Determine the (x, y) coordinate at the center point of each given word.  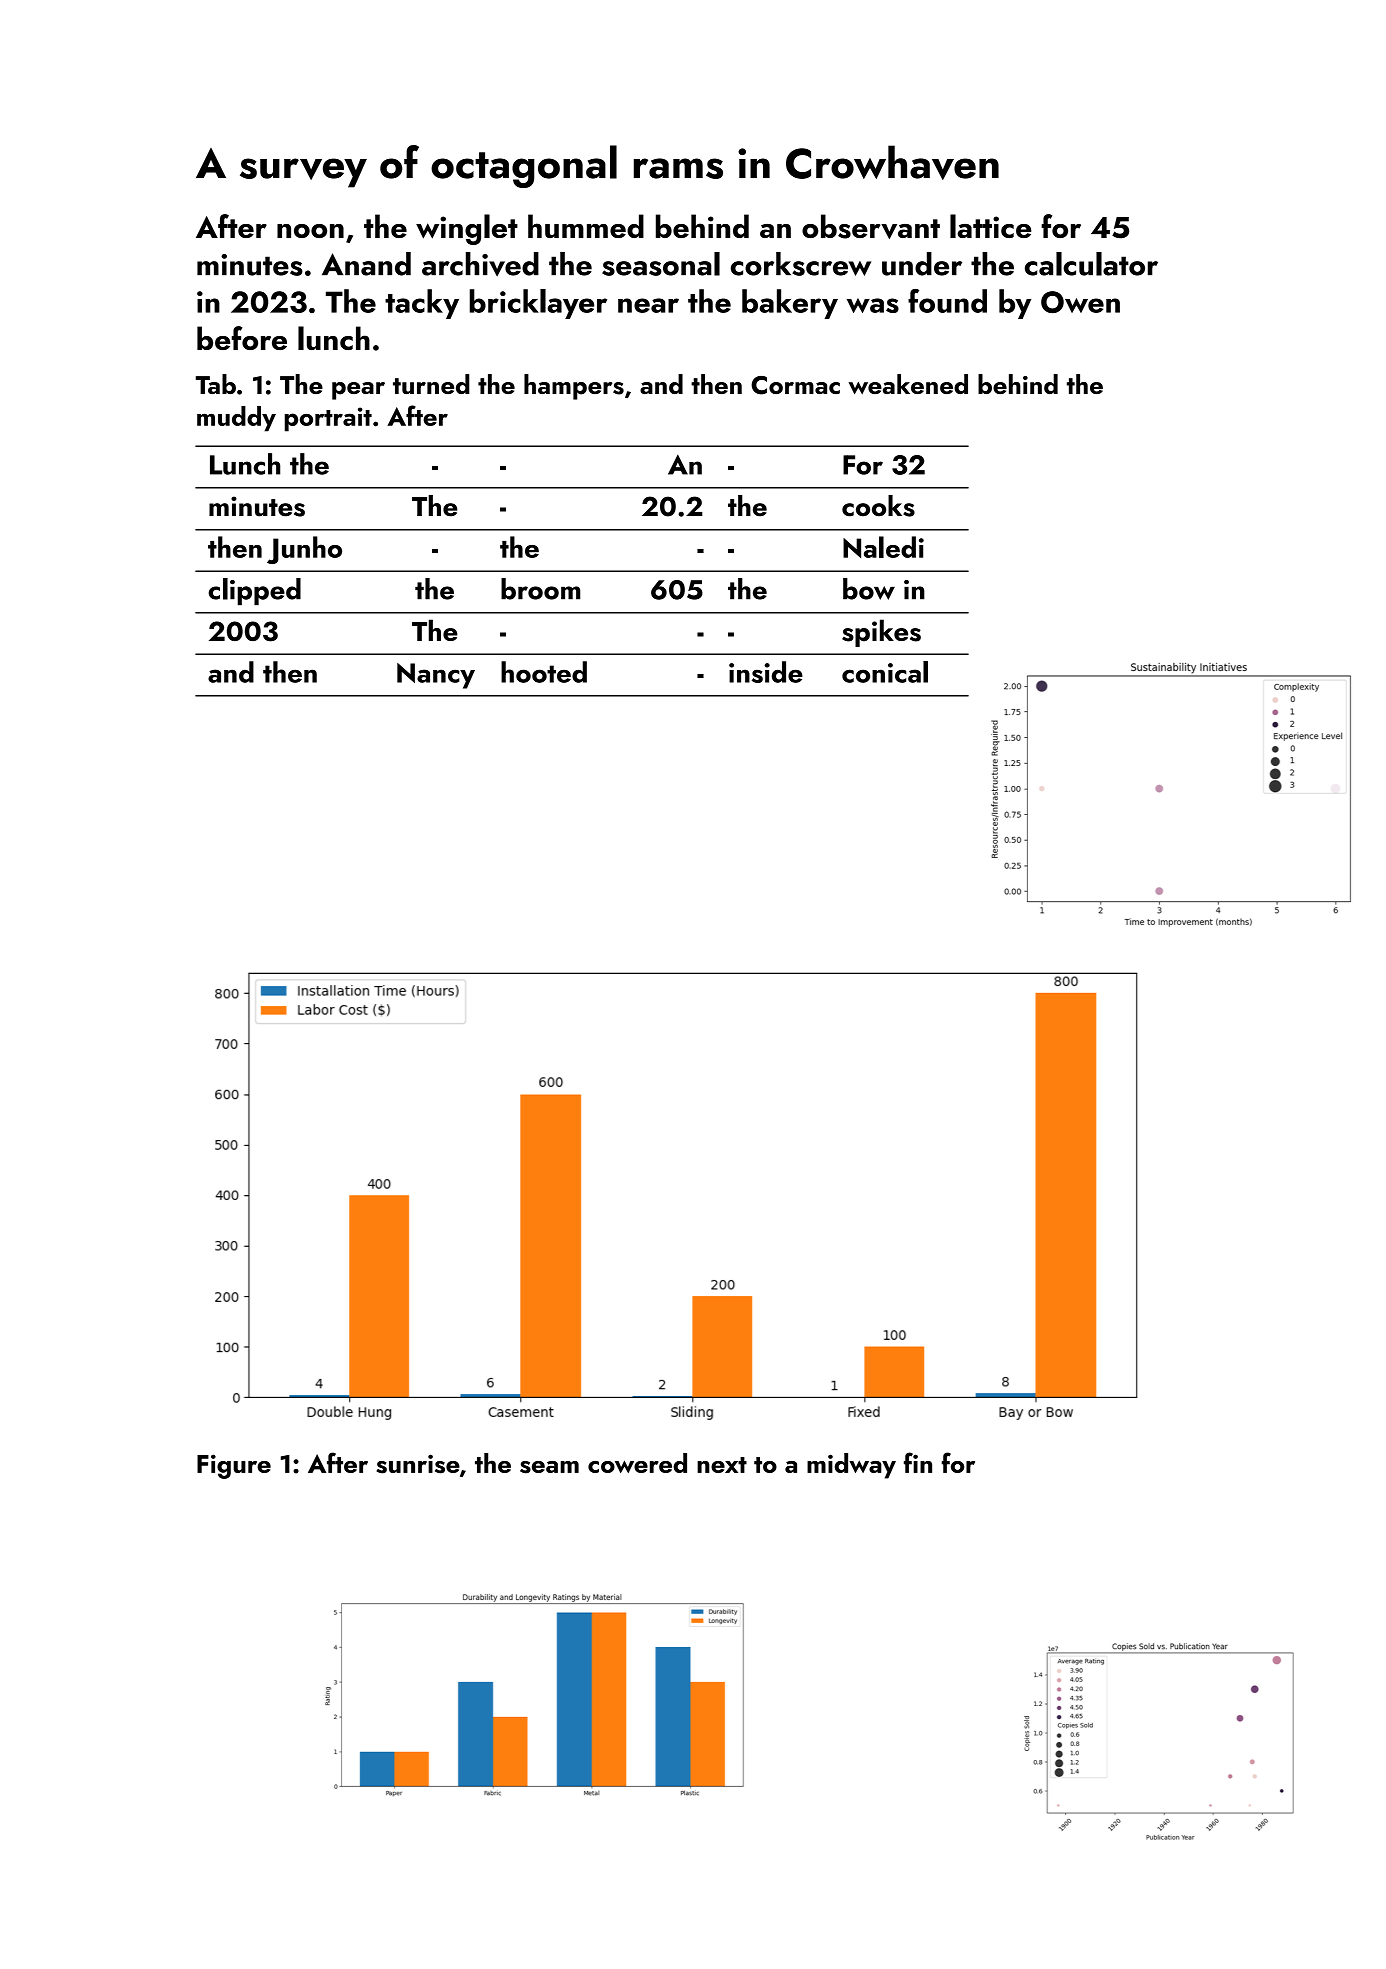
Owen (1080, 302)
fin (918, 1462)
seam (549, 1467)
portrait (328, 419)
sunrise (418, 1464)
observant (871, 226)
